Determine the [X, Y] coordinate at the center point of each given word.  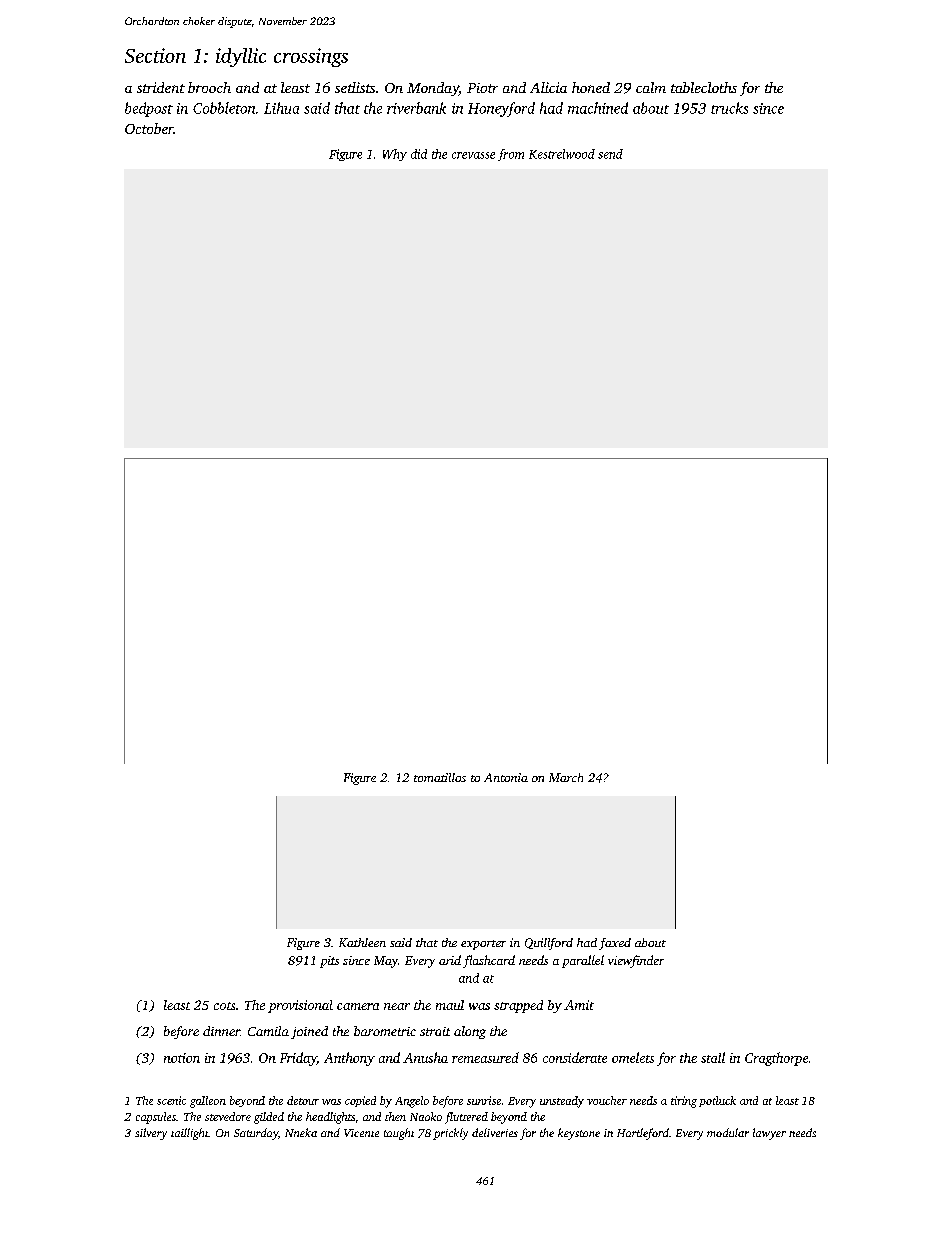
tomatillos [440, 777]
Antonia [506, 777]
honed [591, 87]
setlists [355, 87]
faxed [615, 944]
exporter [483, 945]
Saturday [256, 1134]
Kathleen [362, 942]
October [149, 128]
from [511, 155]
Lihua [281, 108]
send [610, 154]
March [566, 777]
